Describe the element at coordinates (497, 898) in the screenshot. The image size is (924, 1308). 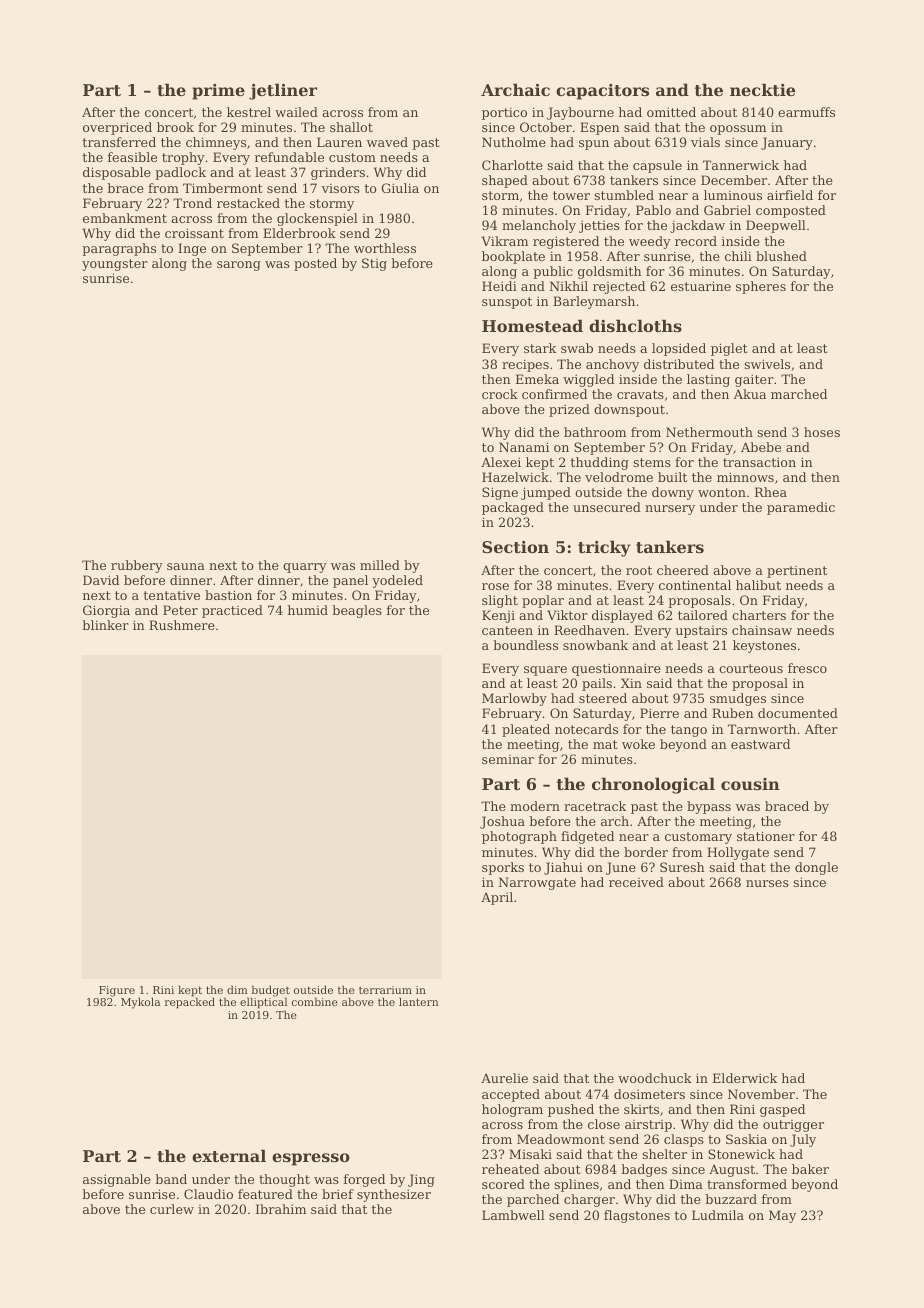
I see `April` at that location.
